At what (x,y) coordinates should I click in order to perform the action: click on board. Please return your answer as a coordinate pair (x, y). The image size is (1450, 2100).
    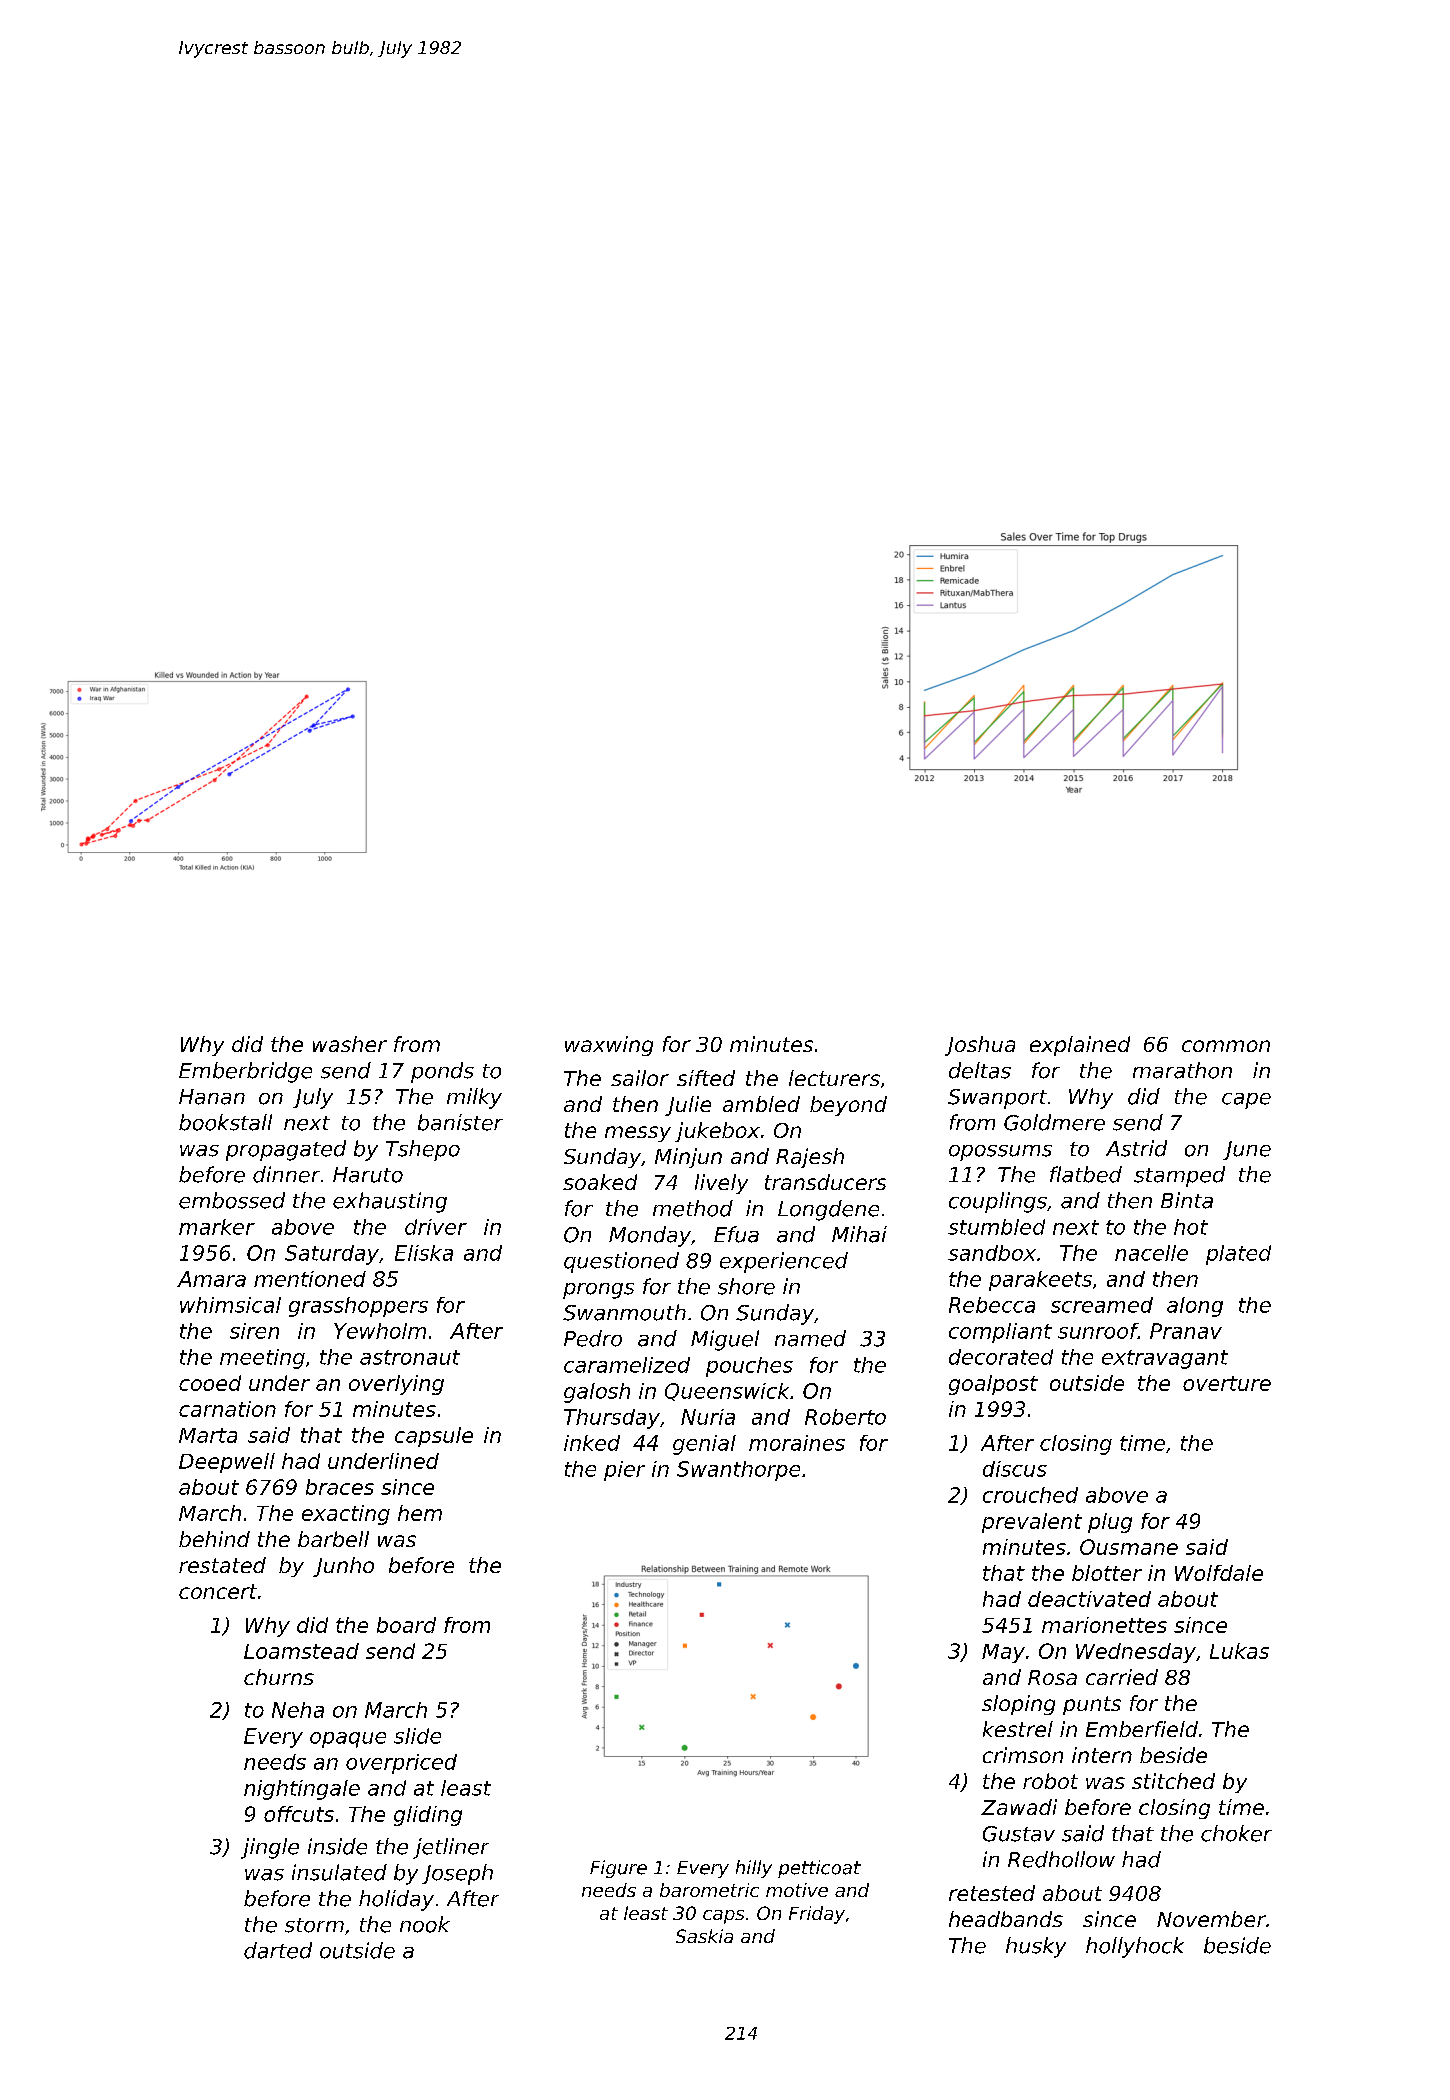
    Looking at the image, I should click on (406, 1625).
